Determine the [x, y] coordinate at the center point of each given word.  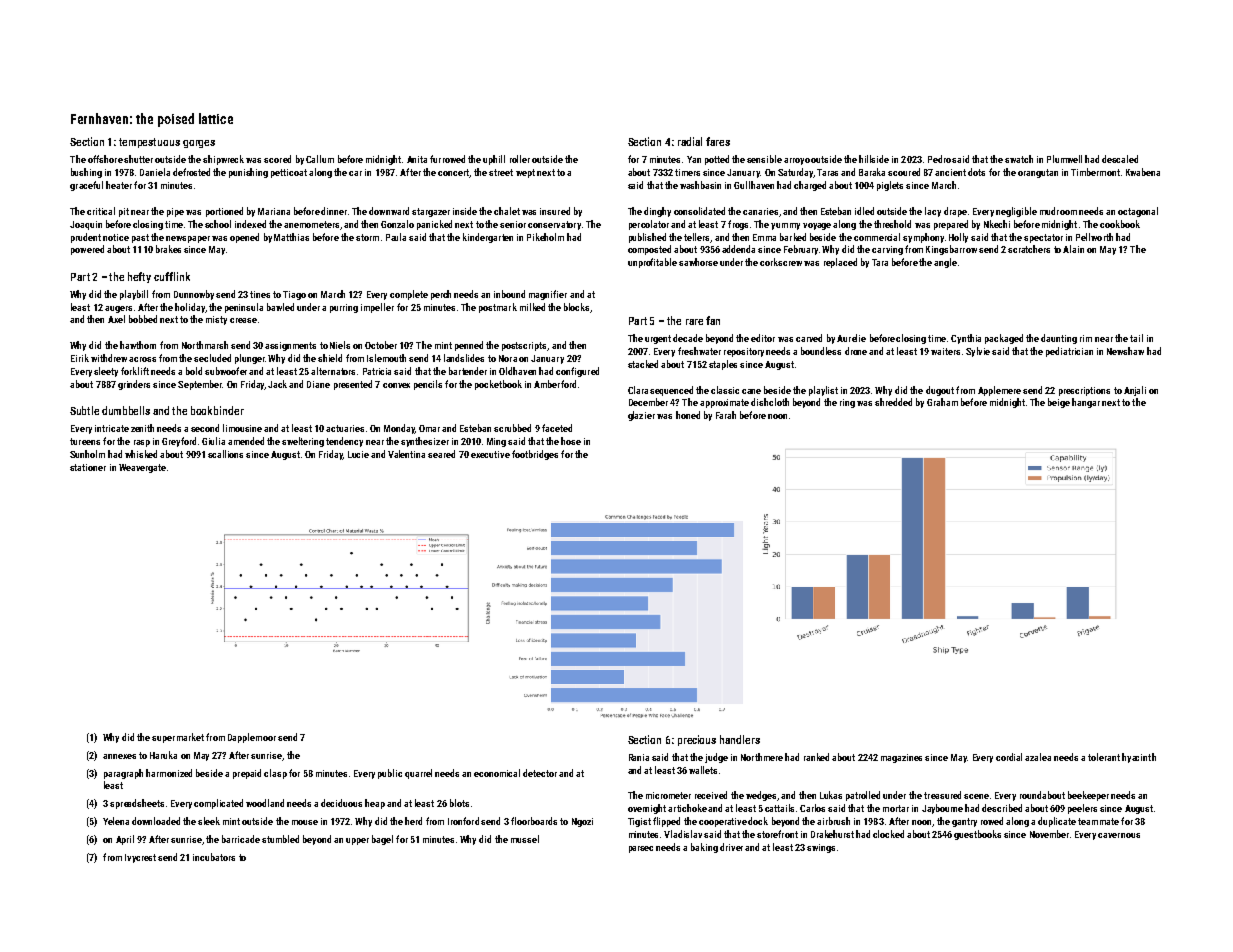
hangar [1086, 403]
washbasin [700, 185]
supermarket [178, 738]
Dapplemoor [252, 738]
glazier [641, 416]
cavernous [1119, 835]
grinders [134, 385]
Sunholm [87, 454]
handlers [740, 739]
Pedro [939, 159]
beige [1059, 403]
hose [571, 441]
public [390, 774]
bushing [86, 173]
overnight [647, 809]
